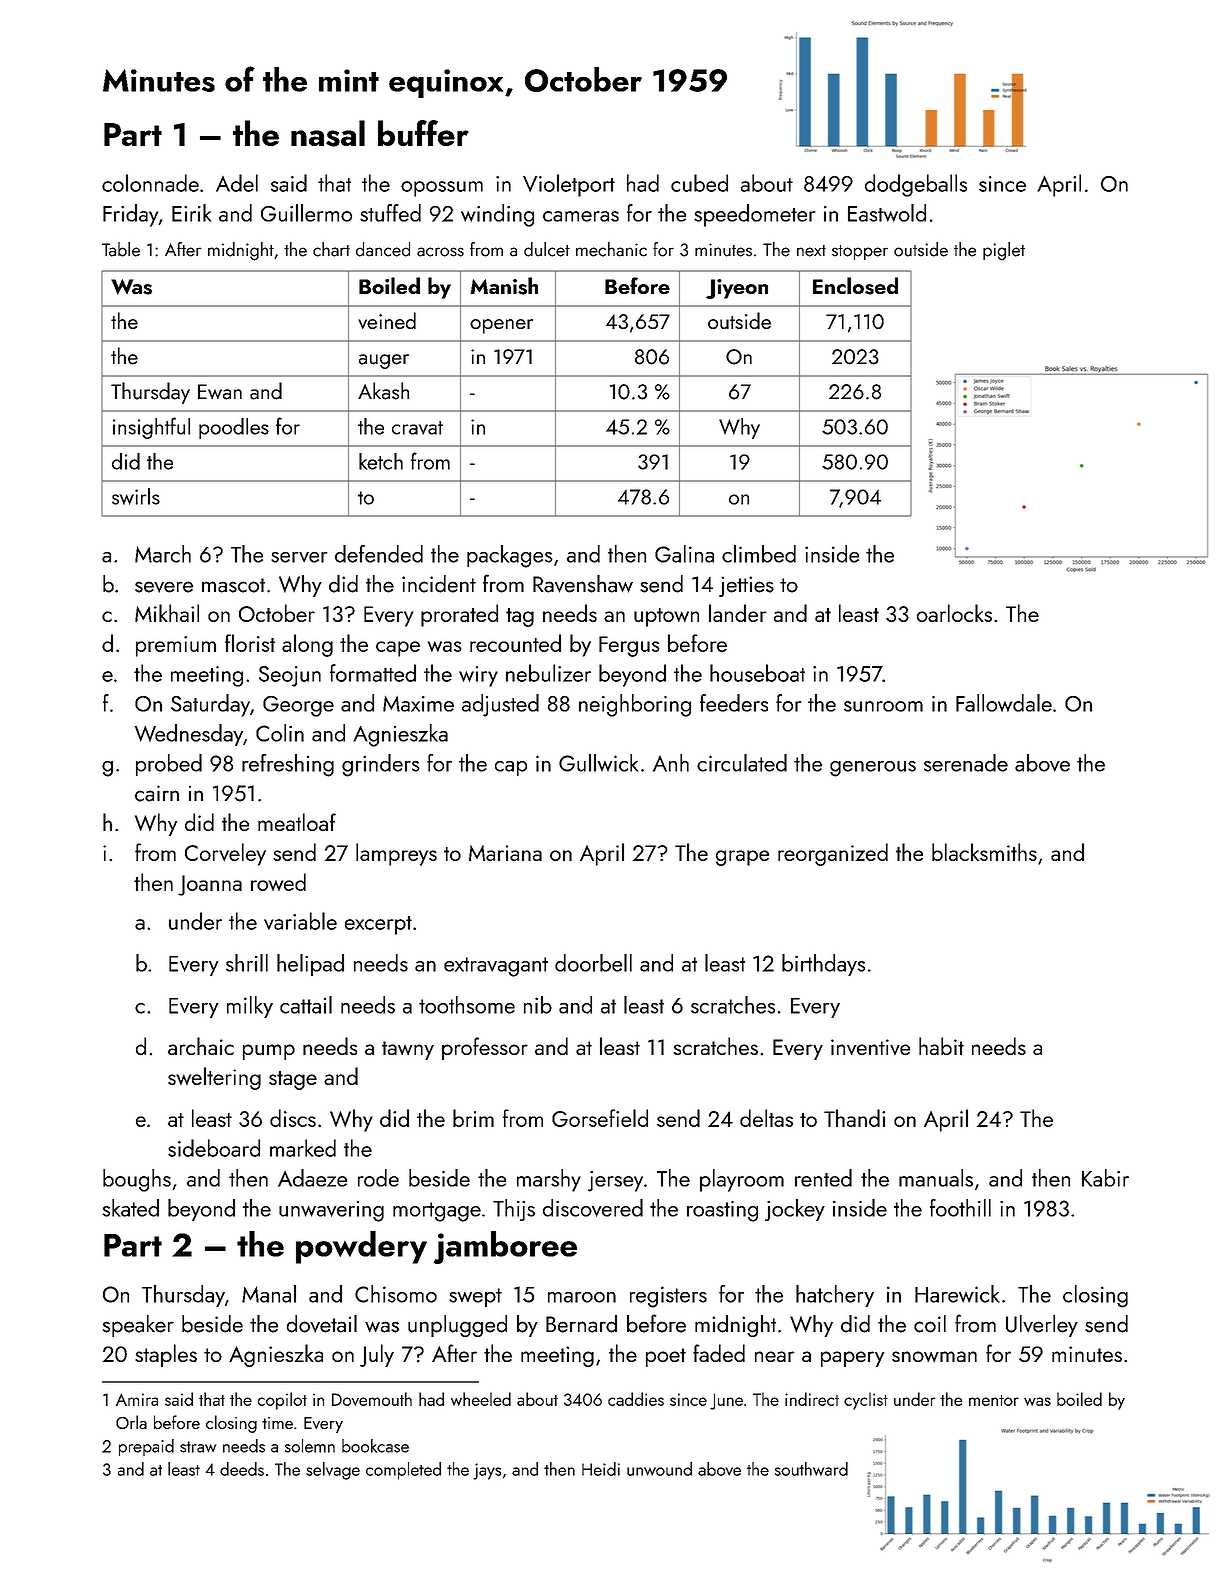 This screenshot has height=1593, width=1231. Describe the element at coordinates (569, 185) in the screenshot. I see `Violetport` at that location.
